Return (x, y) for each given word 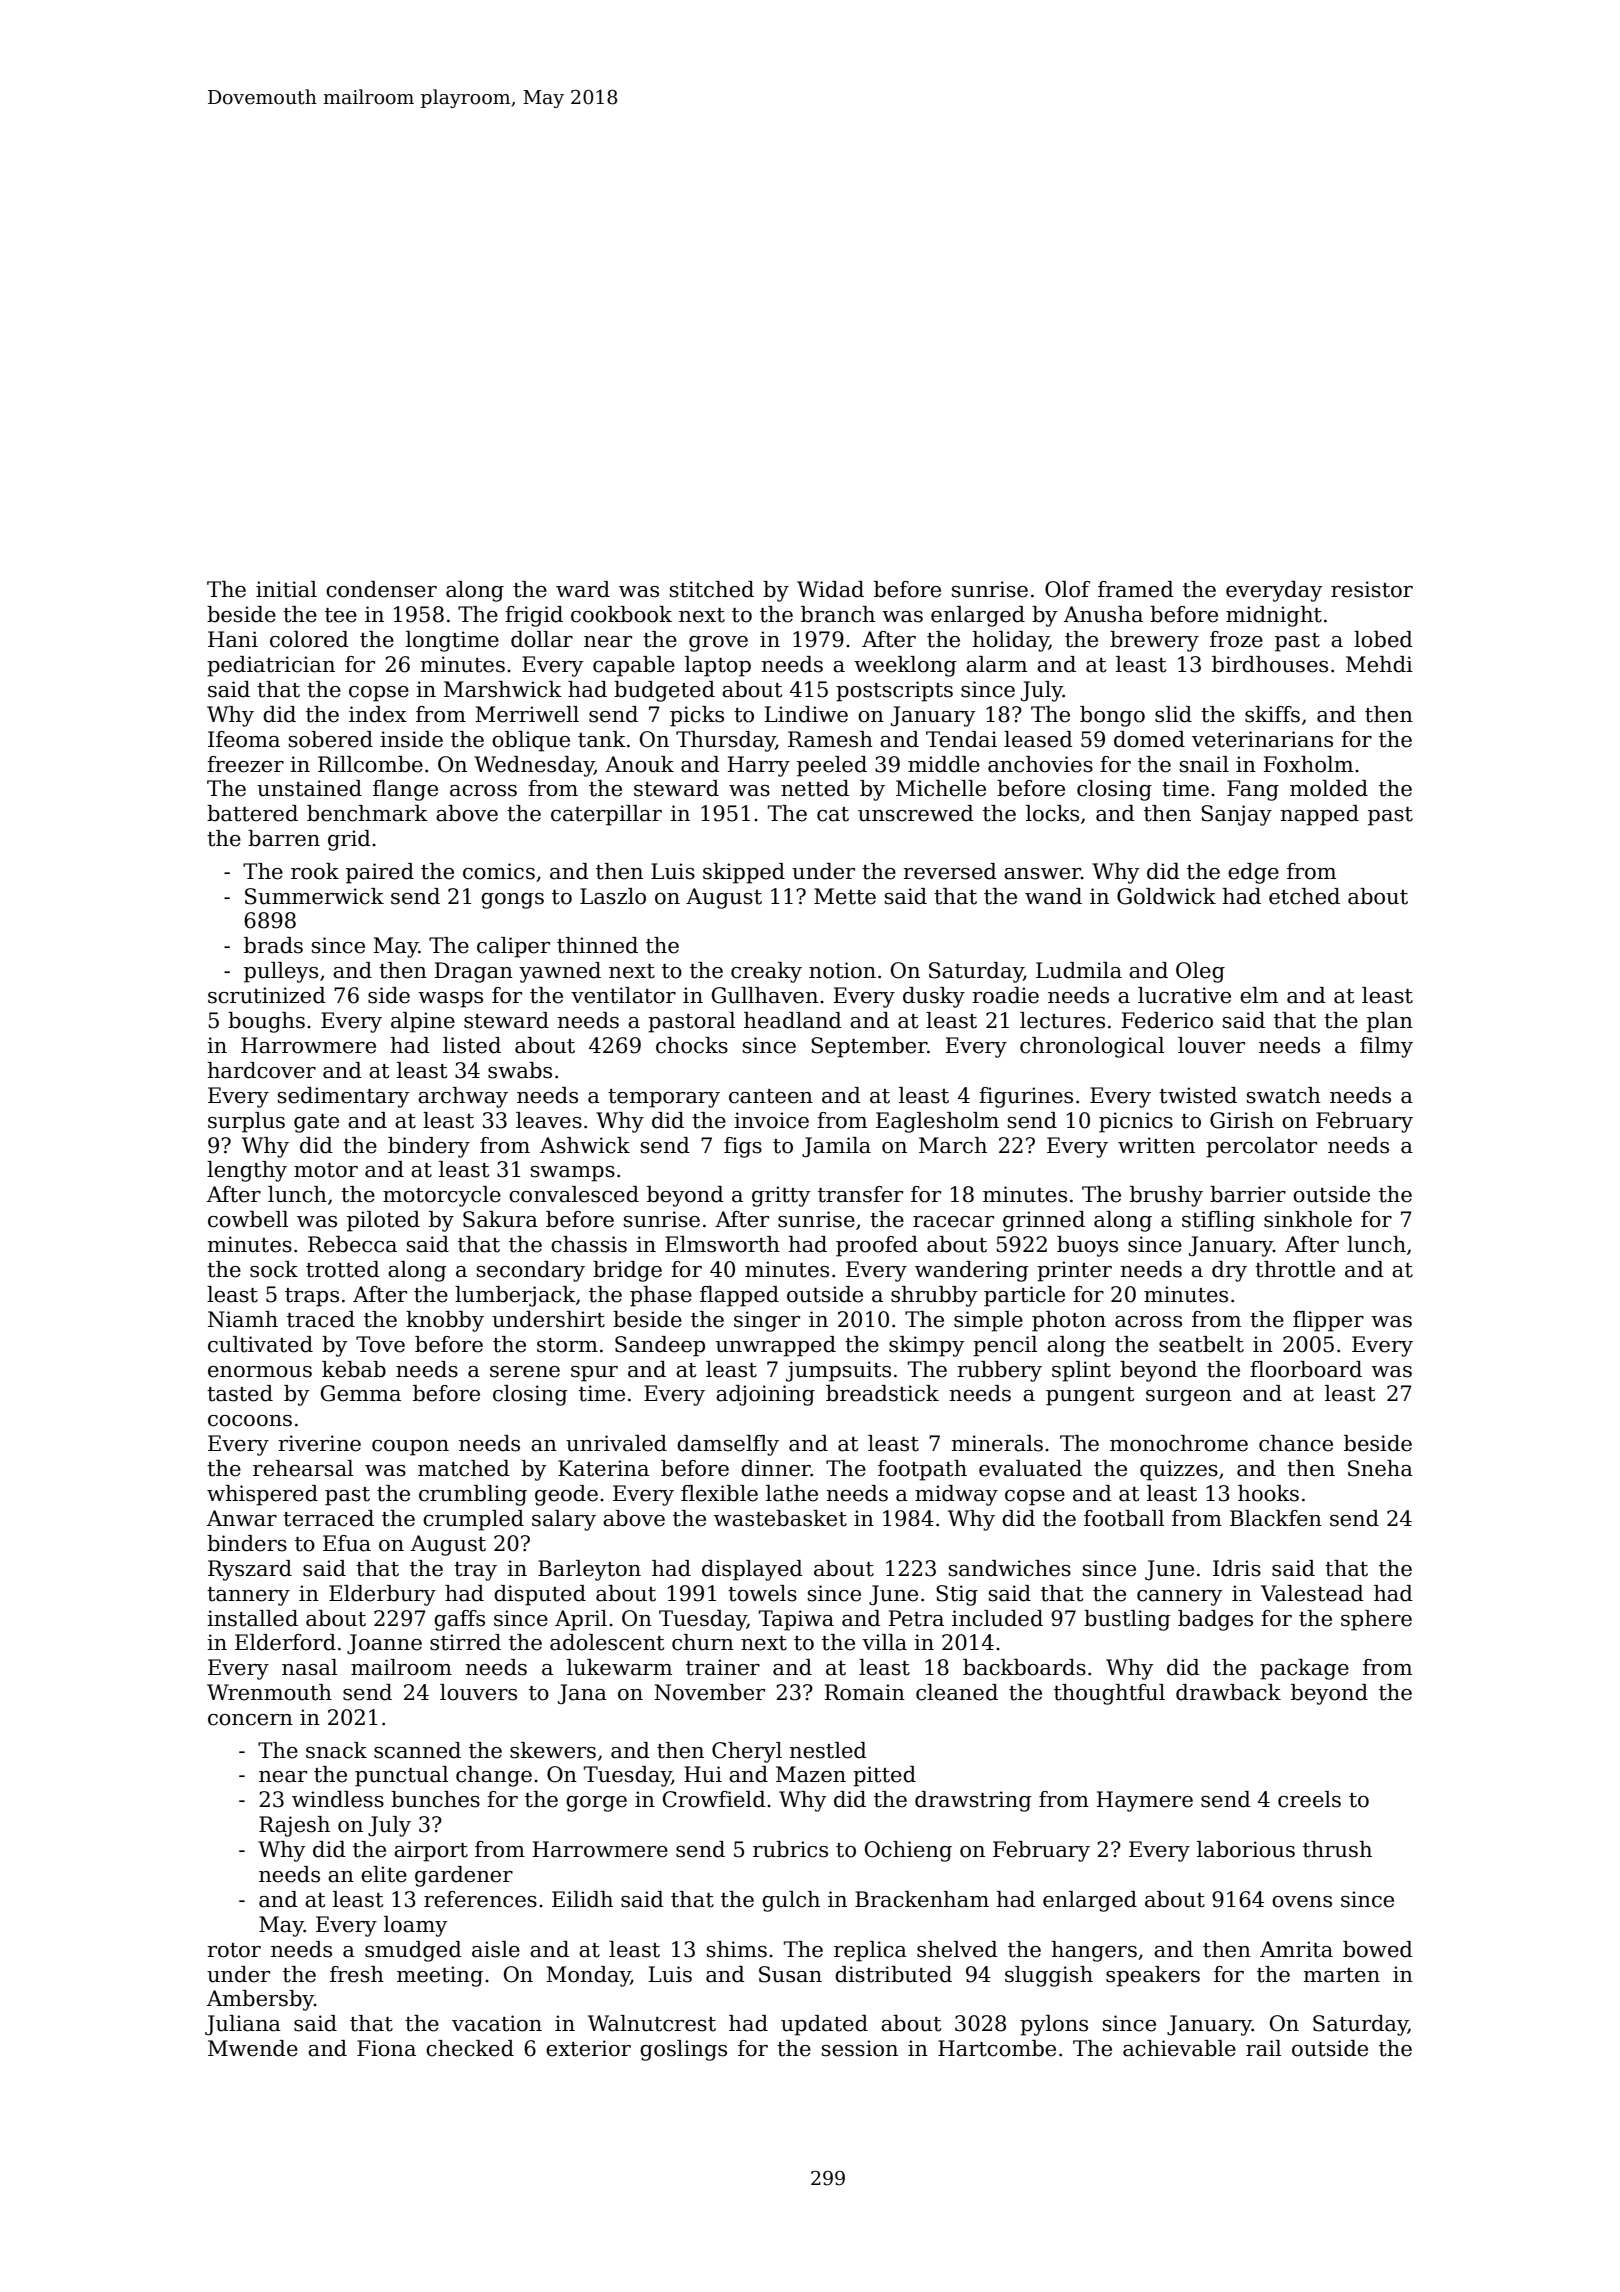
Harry (758, 766)
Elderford (285, 1642)
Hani (233, 639)
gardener (464, 1876)
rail (1263, 2048)
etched (1304, 896)
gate (316, 1123)
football (1124, 1518)
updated (824, 2025)
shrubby (934, 1296)
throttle (1295, 1269)
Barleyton (589, 1570)
